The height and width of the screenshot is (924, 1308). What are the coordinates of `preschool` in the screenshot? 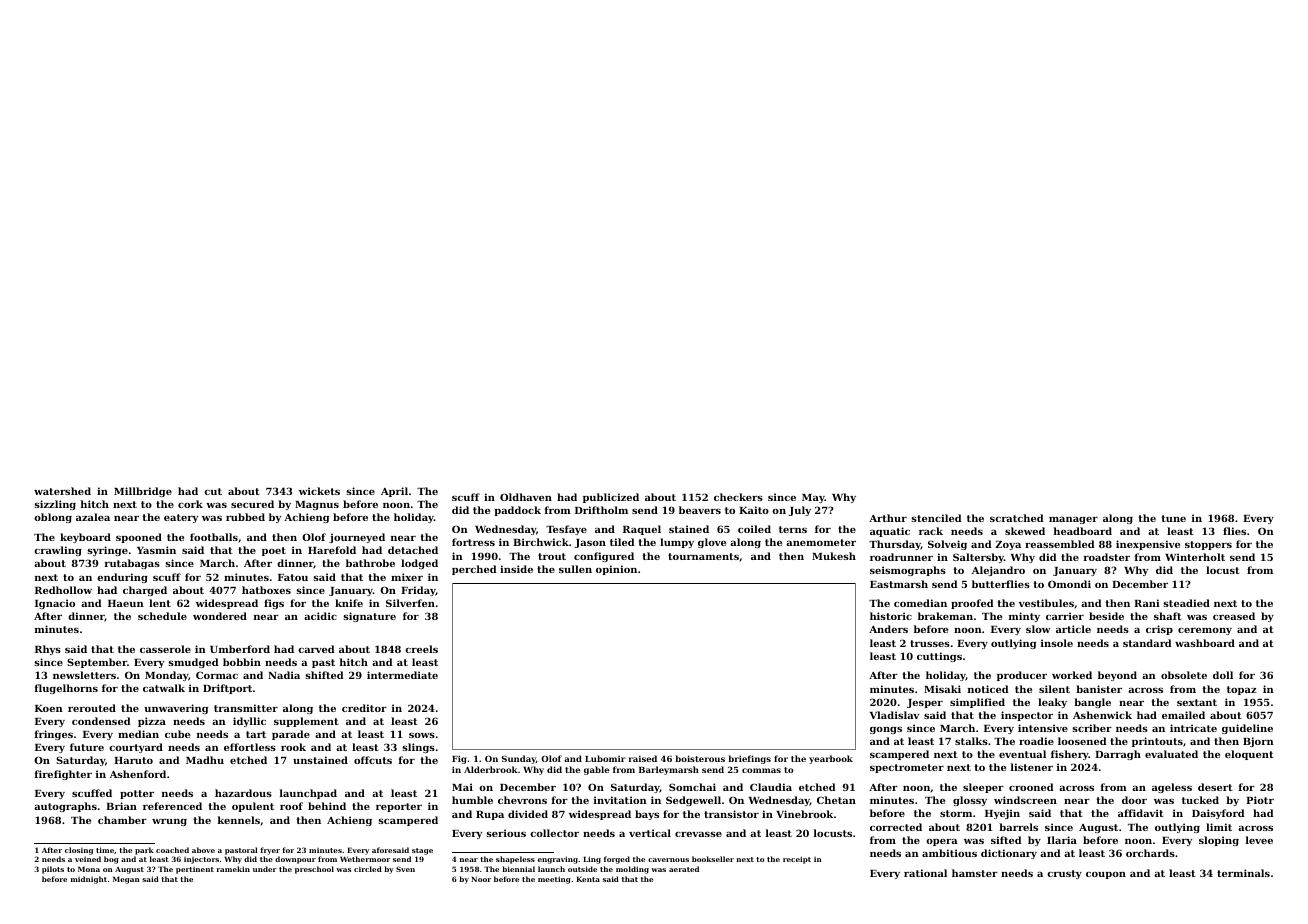 It's located at (314, 870).
